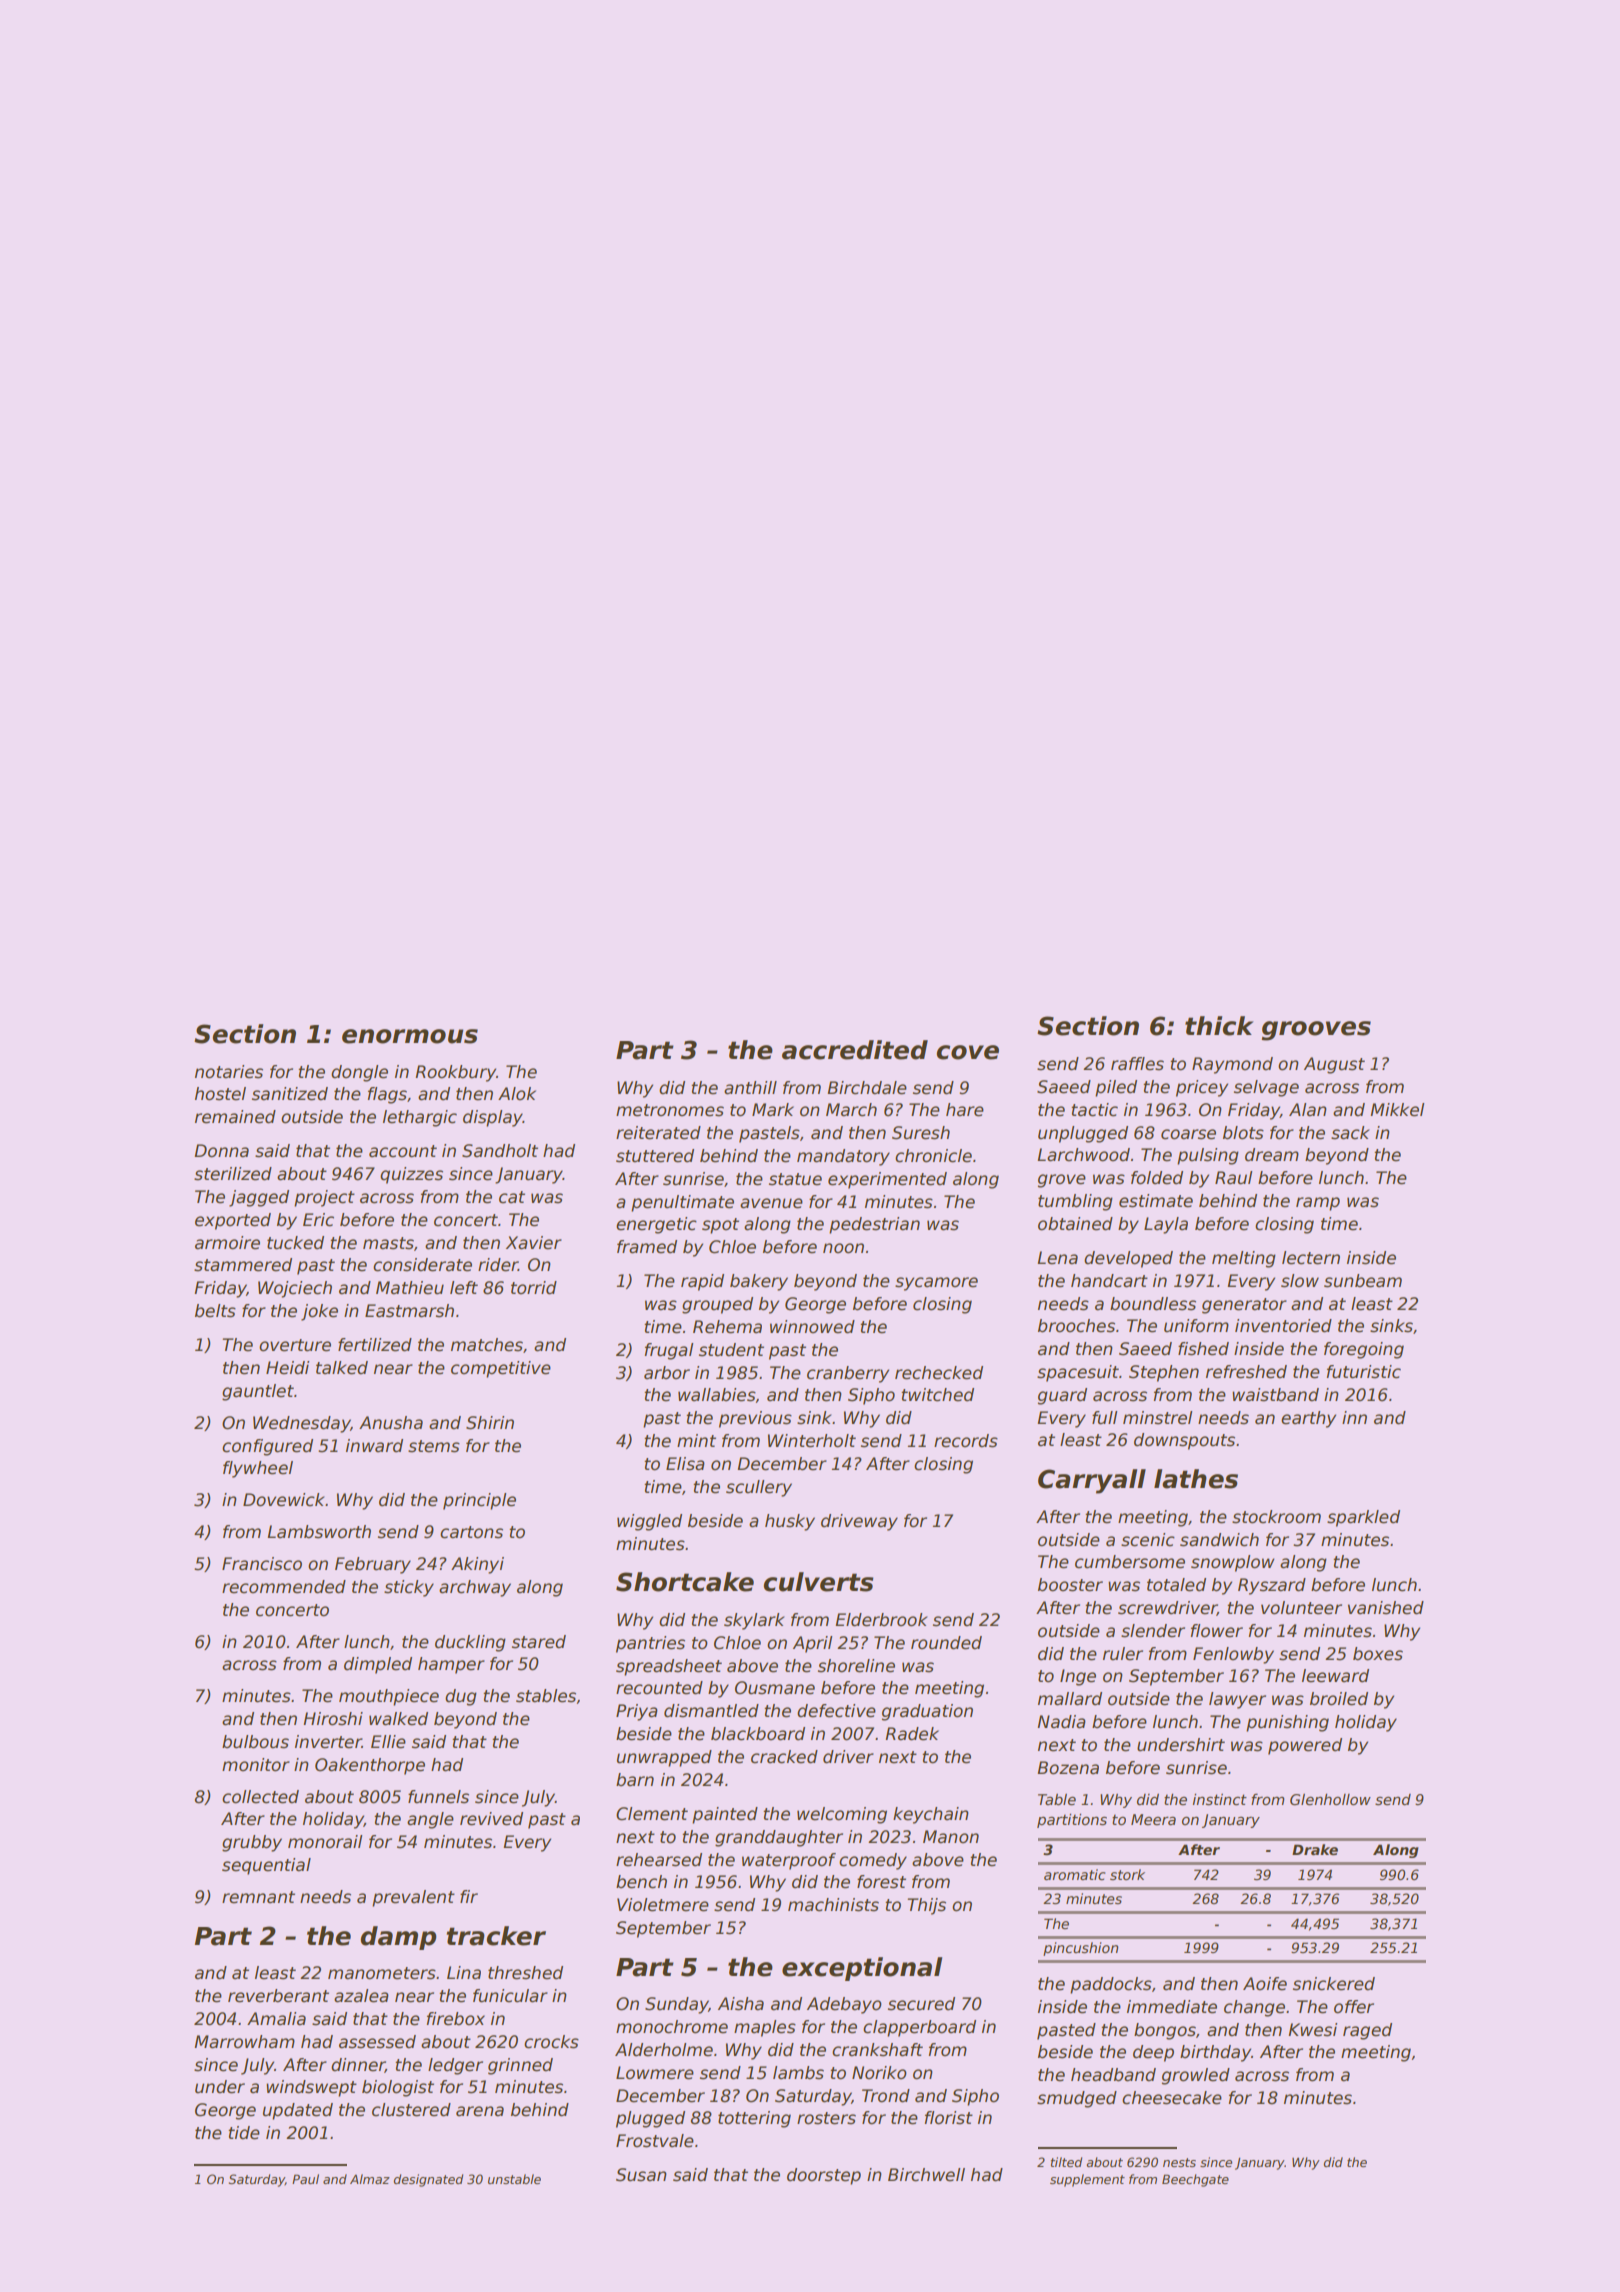 This image has height=2292, width=1620. Describe the element at coordinates (862, 1969) in the image. I see `exceptional` at that location.
